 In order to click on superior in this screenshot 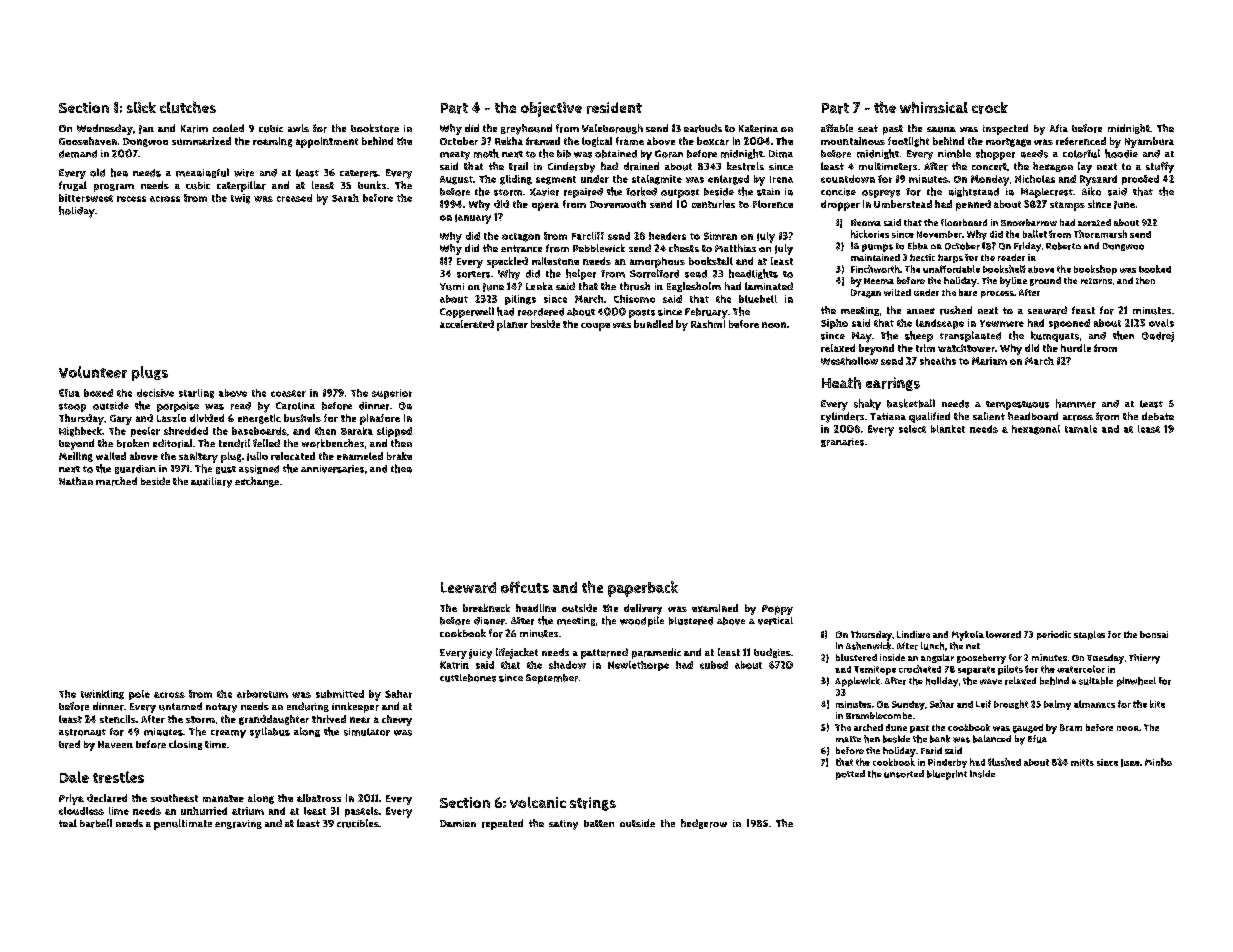, I will do `click(392, 394)`.
